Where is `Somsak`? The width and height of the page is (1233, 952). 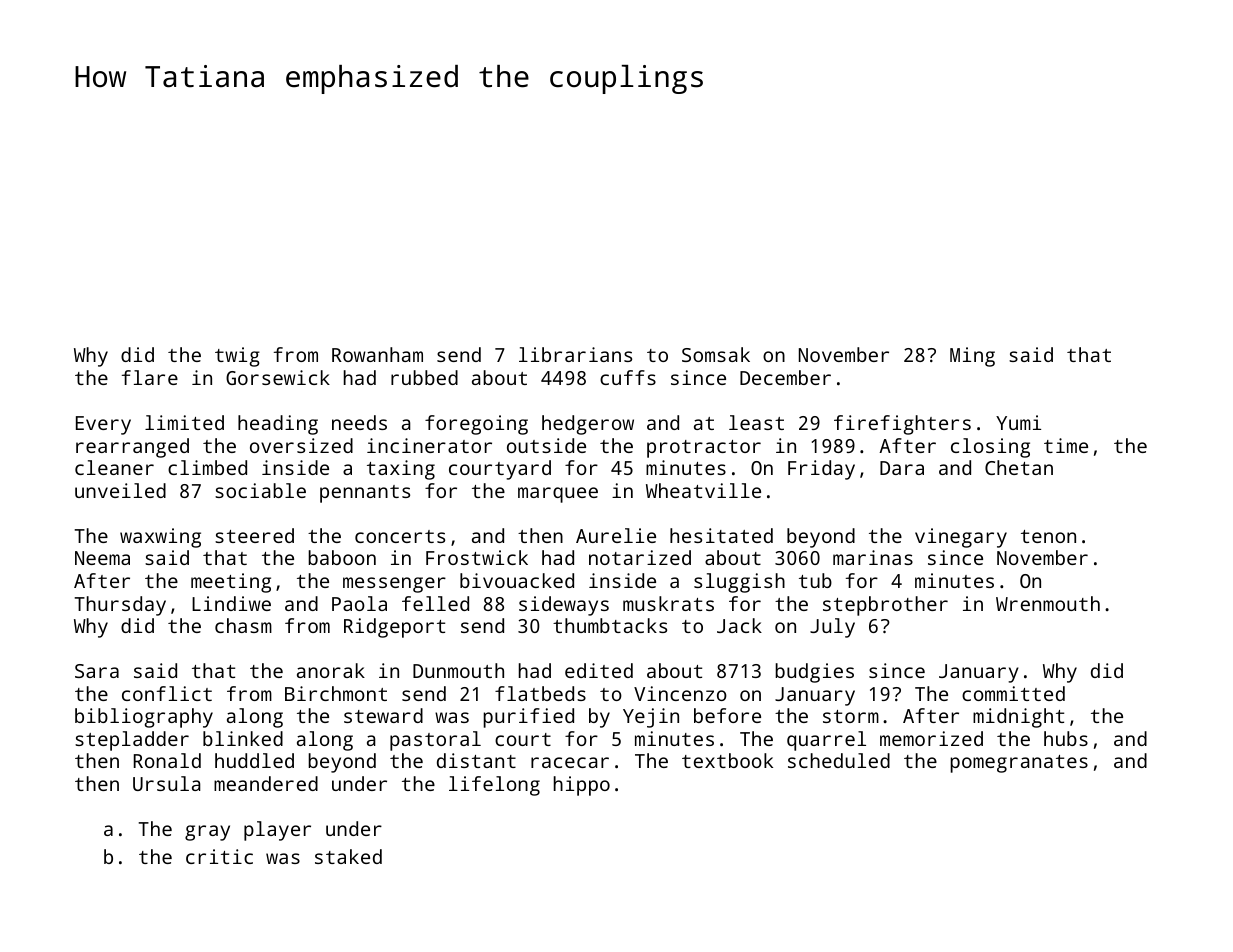
Somsak is located at coordinates (716, 354).
